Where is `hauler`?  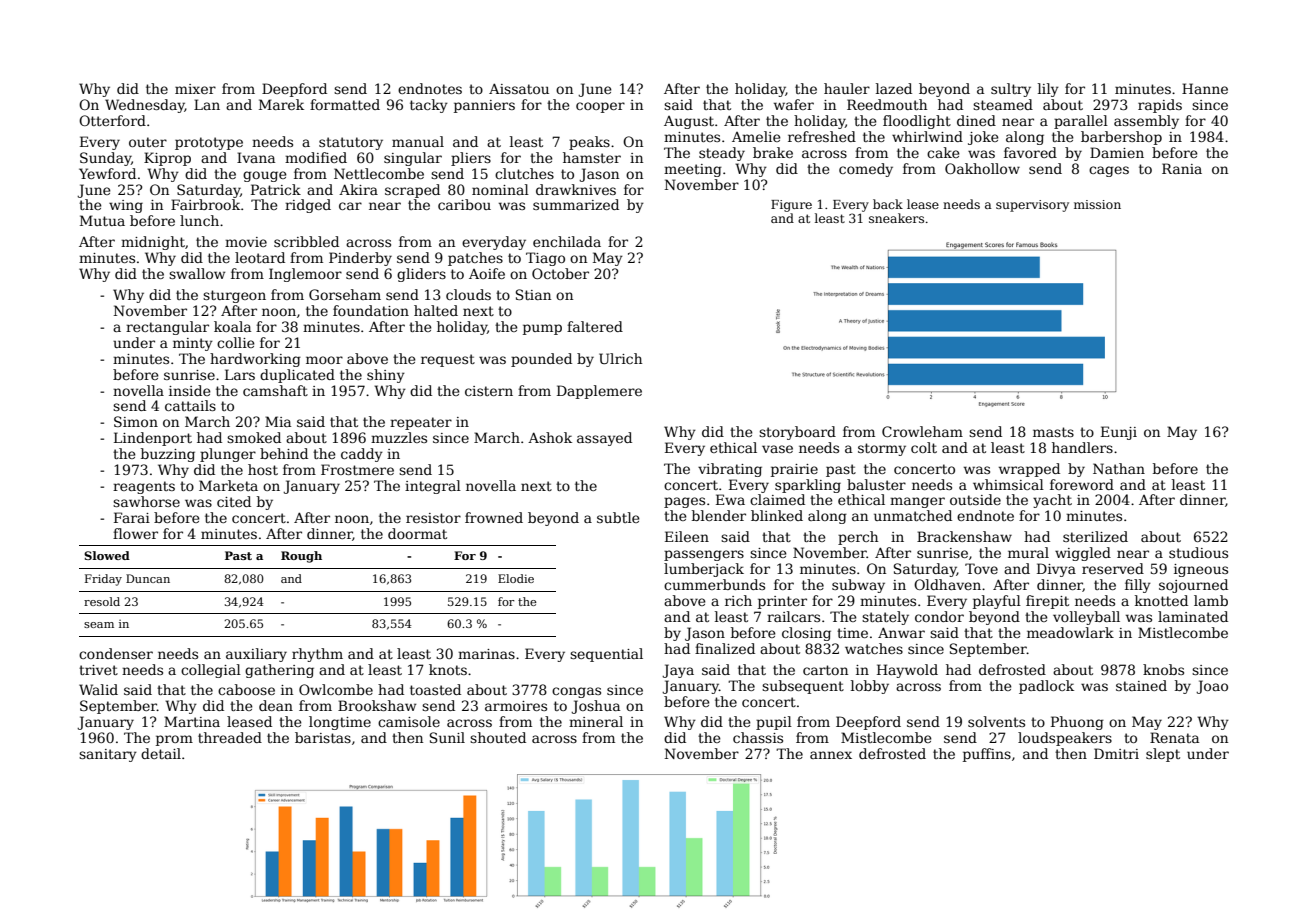
hauler is located at coordinates (847, 88).
